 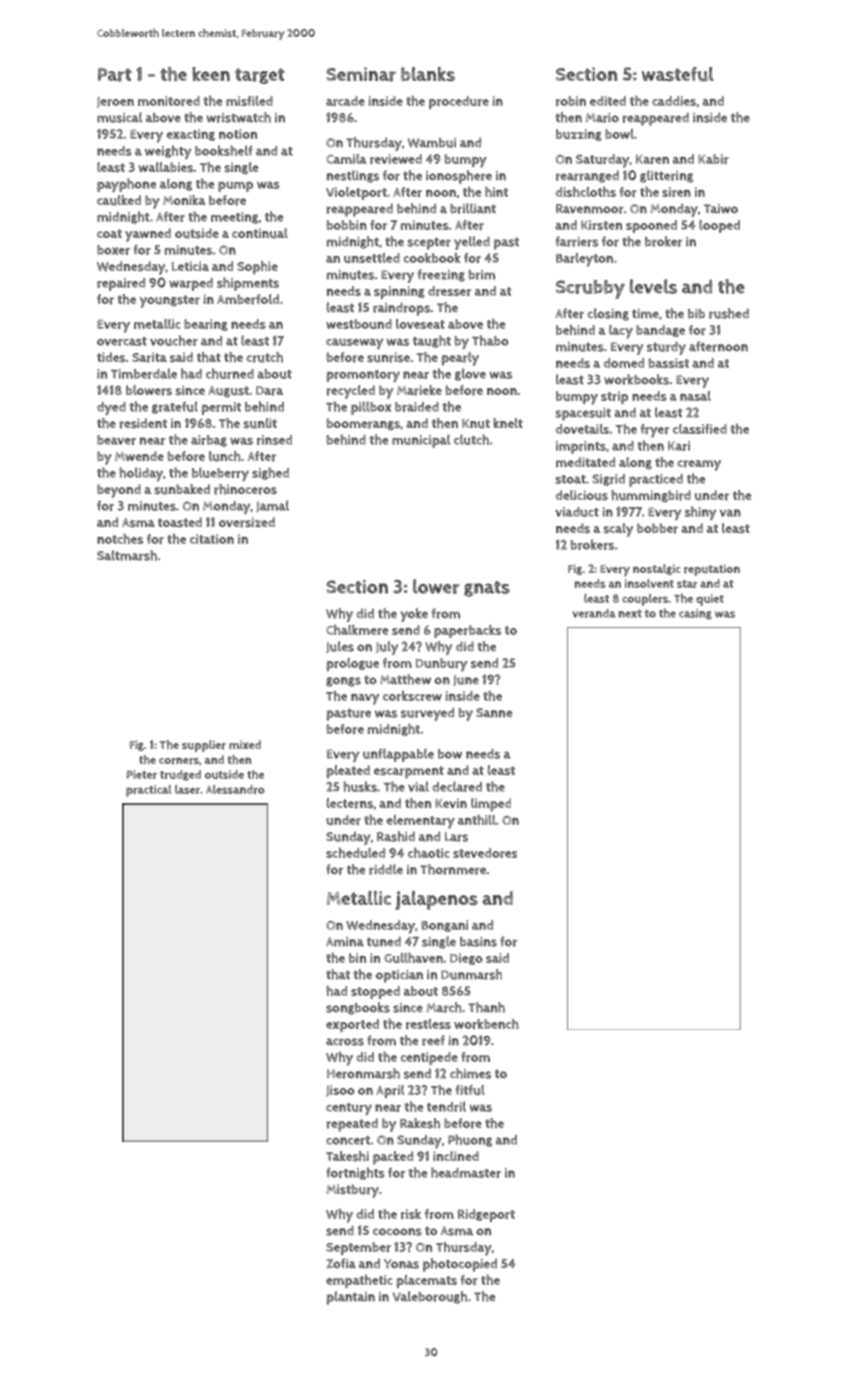 What do you see at coordinates (127, 555) in the screenshot?
I see `Saltmarsh` at bounding box center [127, 555].
